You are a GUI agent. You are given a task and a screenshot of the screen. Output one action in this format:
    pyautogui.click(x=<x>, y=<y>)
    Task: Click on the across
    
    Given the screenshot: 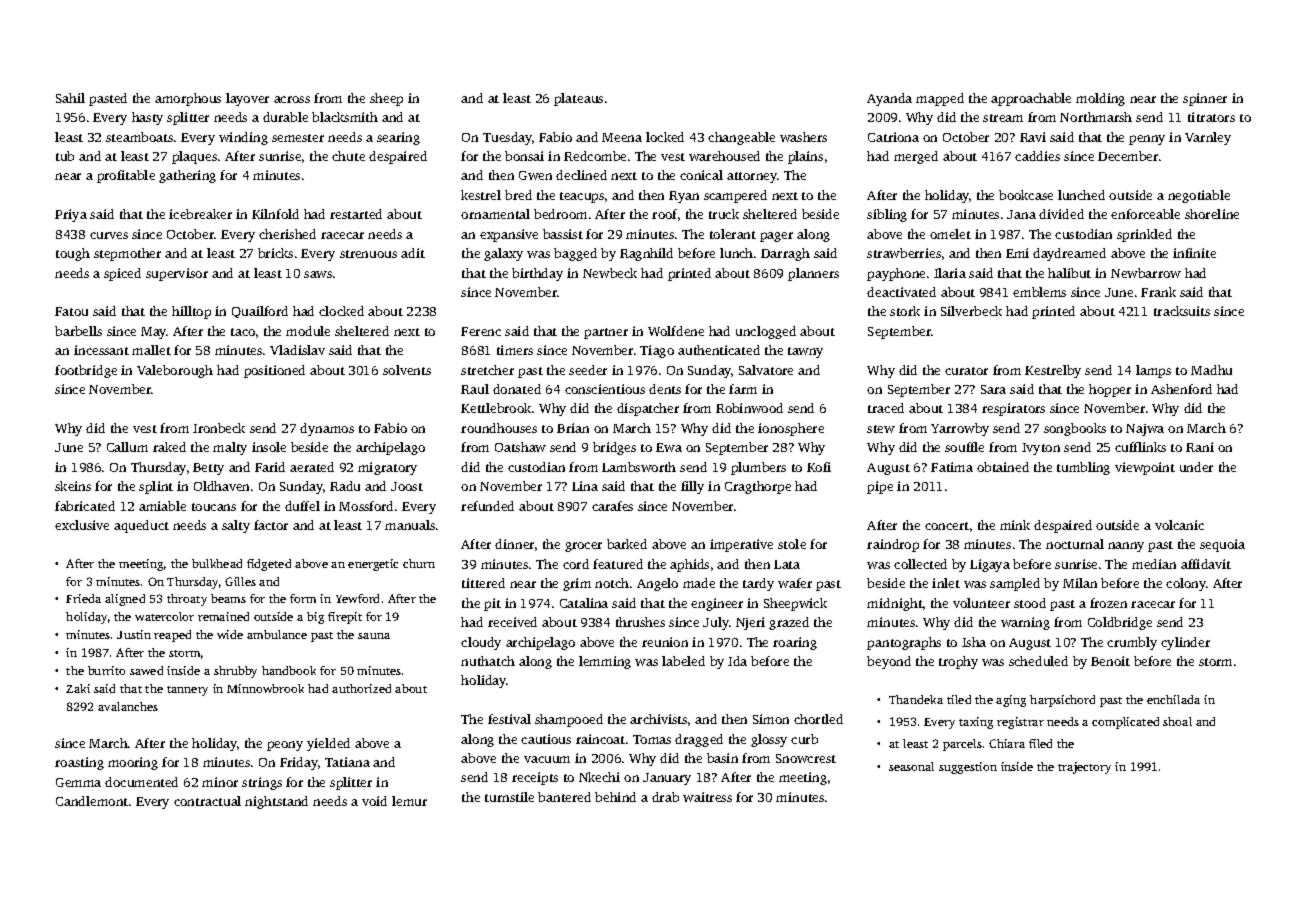 What is the action you would take?
    pyautogui.click(x=292, y=99)
